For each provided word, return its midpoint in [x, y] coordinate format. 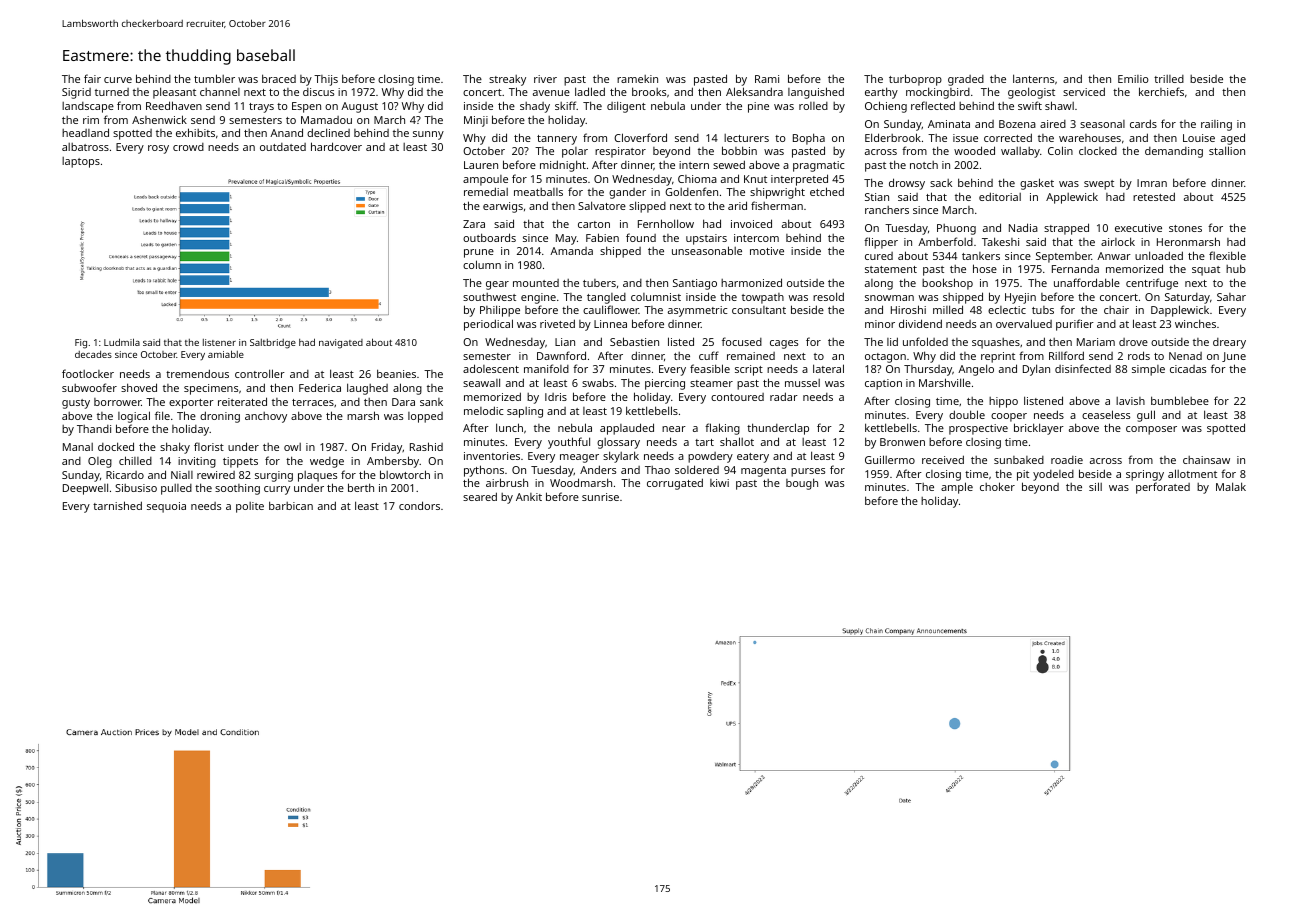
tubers [599, 283]
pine [758, 107]
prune [479, 253]
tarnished [117, 505]
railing [1216, 125]
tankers [981, 256]
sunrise [600, 497]
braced [279, 78]
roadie [1067, 460]
